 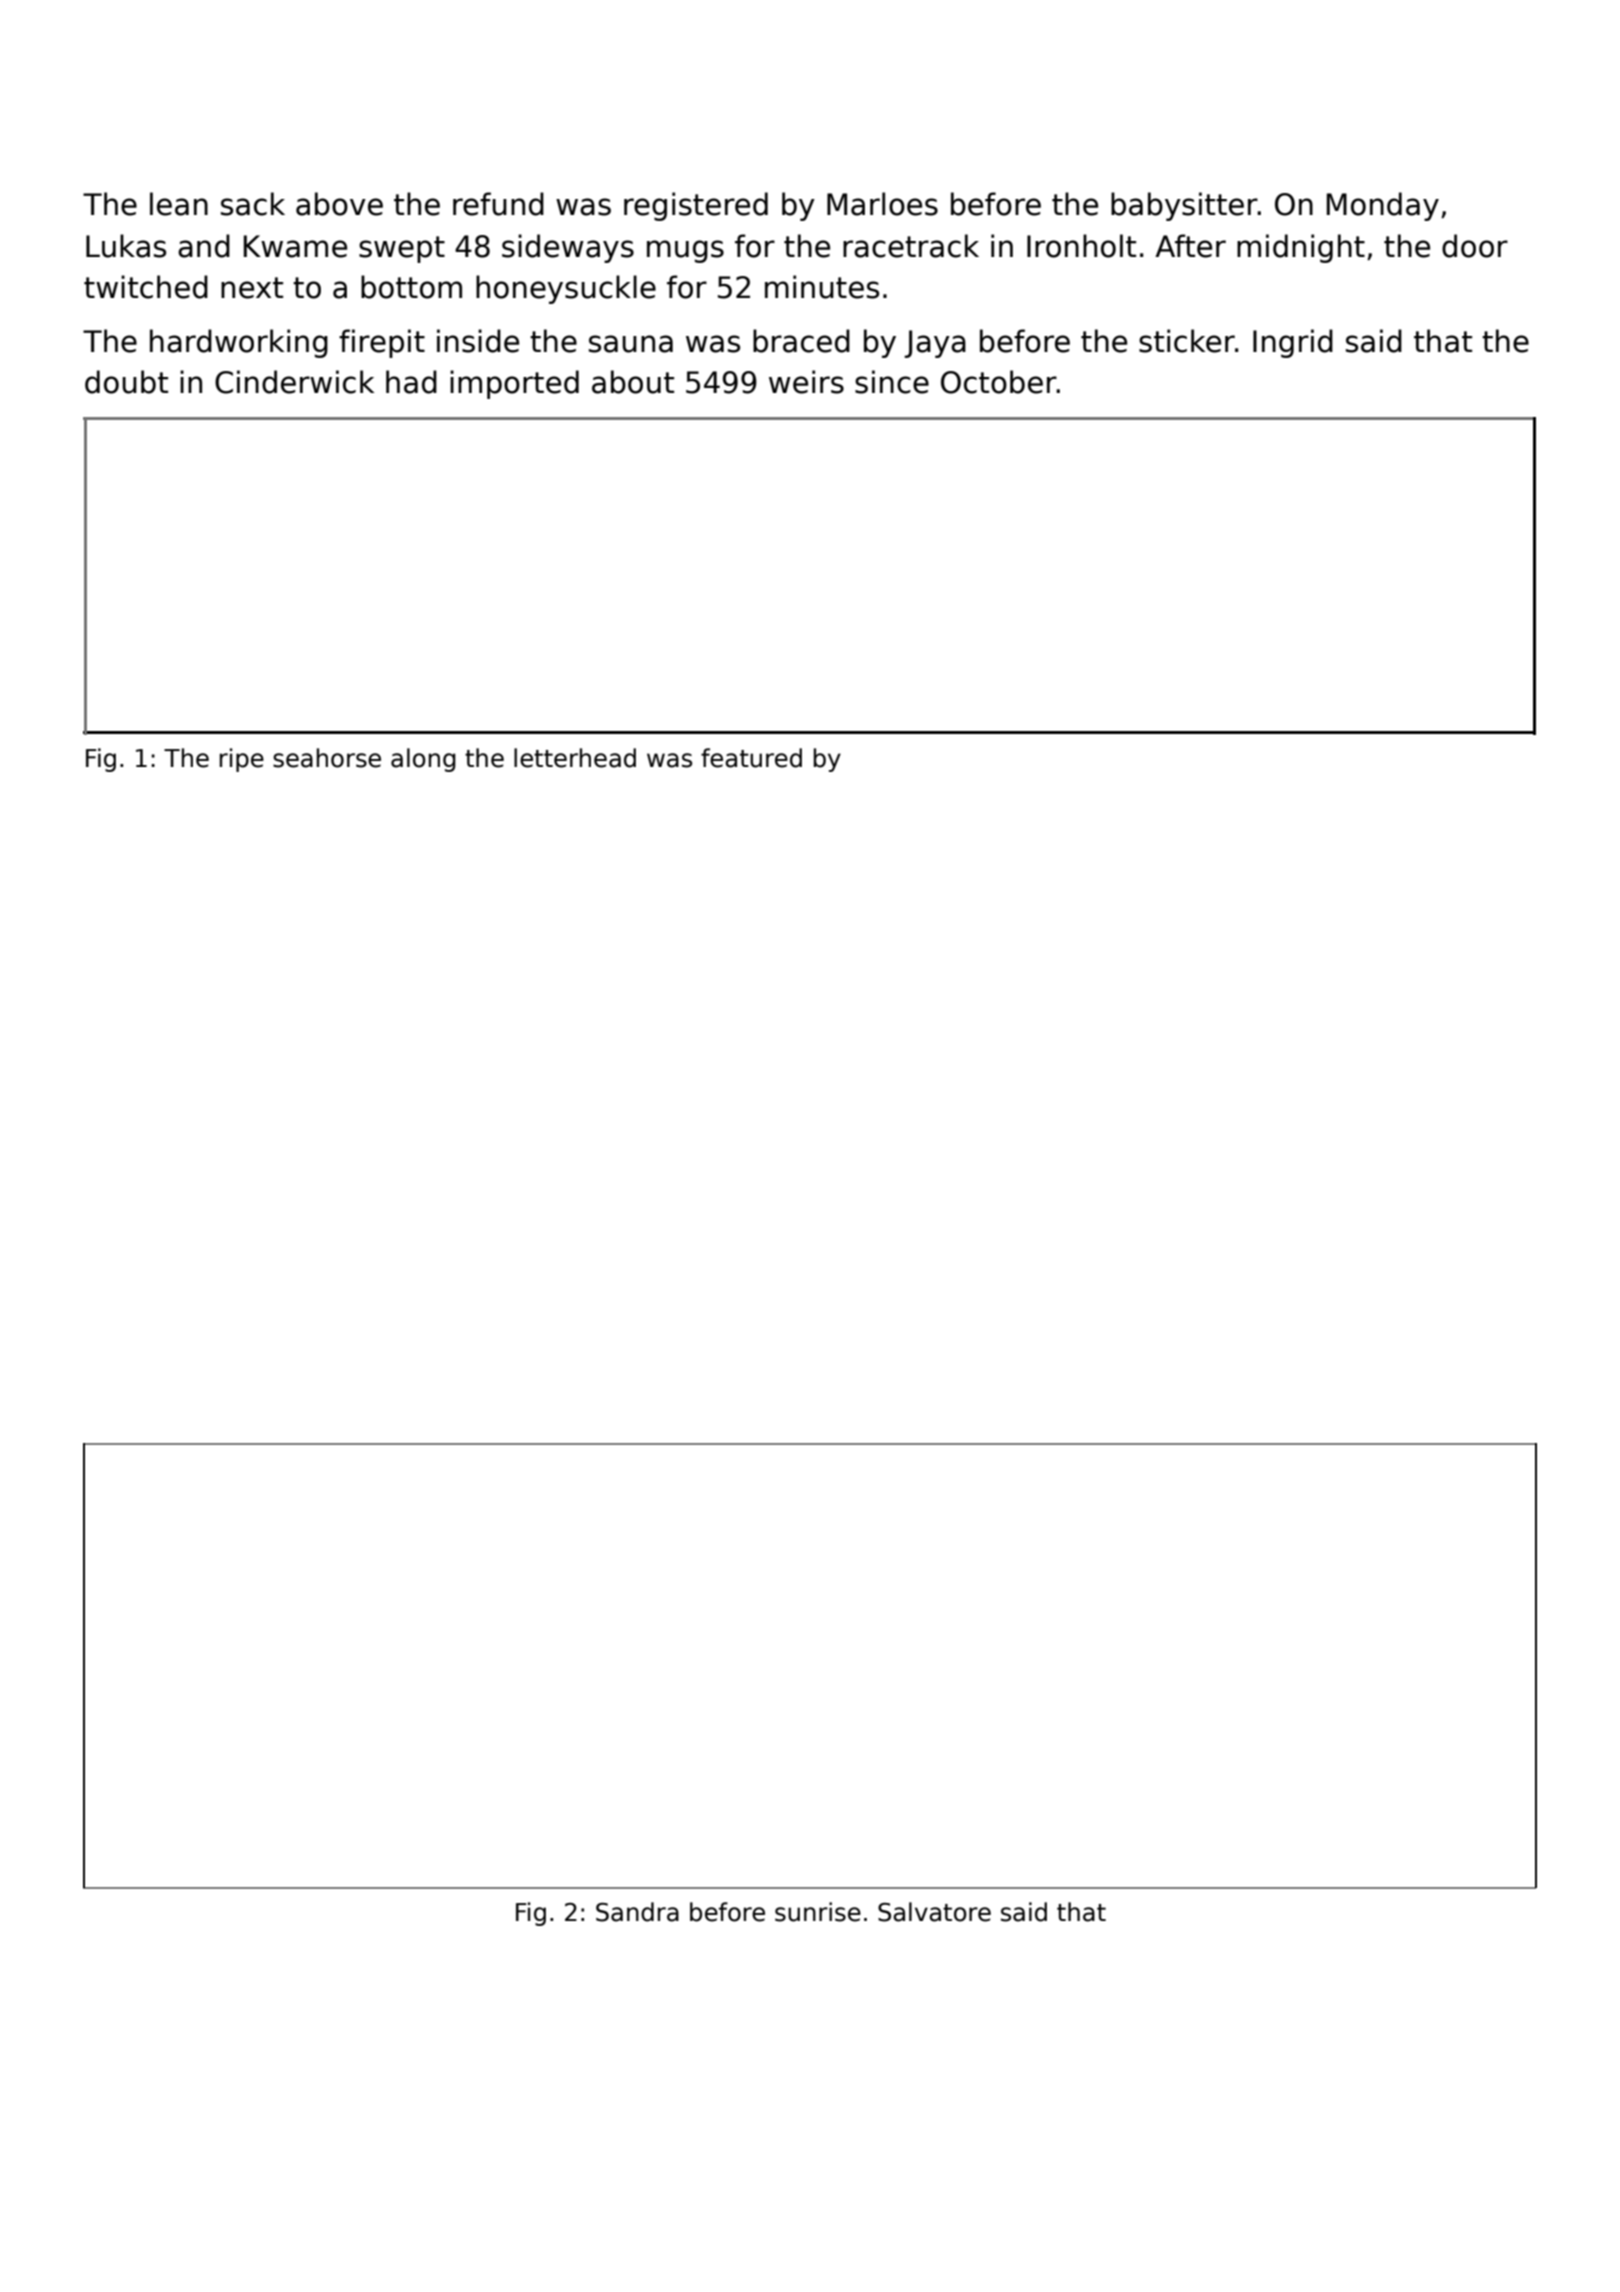 I want to click on imported, so click(x=514, y=384).
